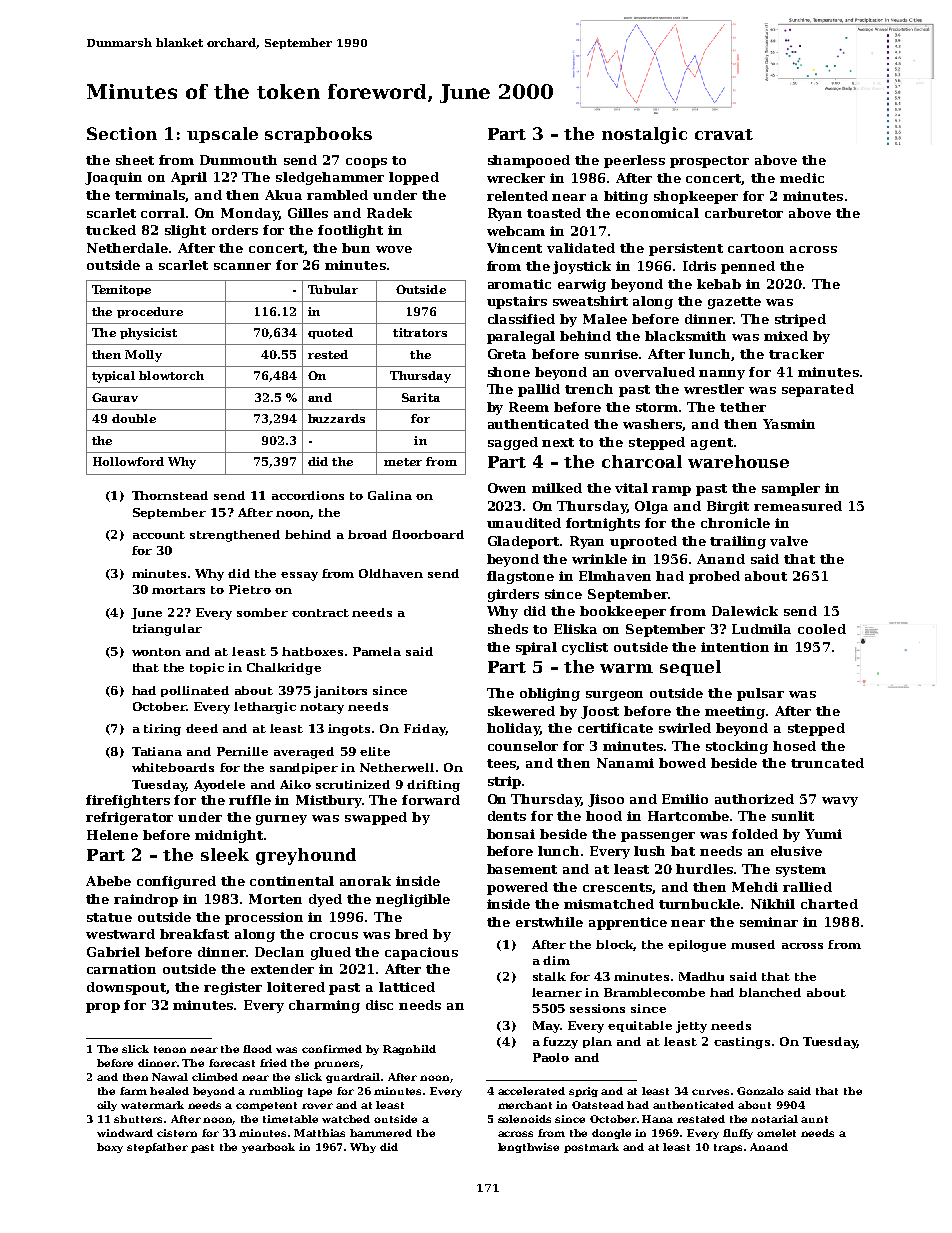 This image has width=952, height=1233. What do you see at coordinates (421, 397) in the image?
I see `Sarita` at bounding box center [421, 397].
